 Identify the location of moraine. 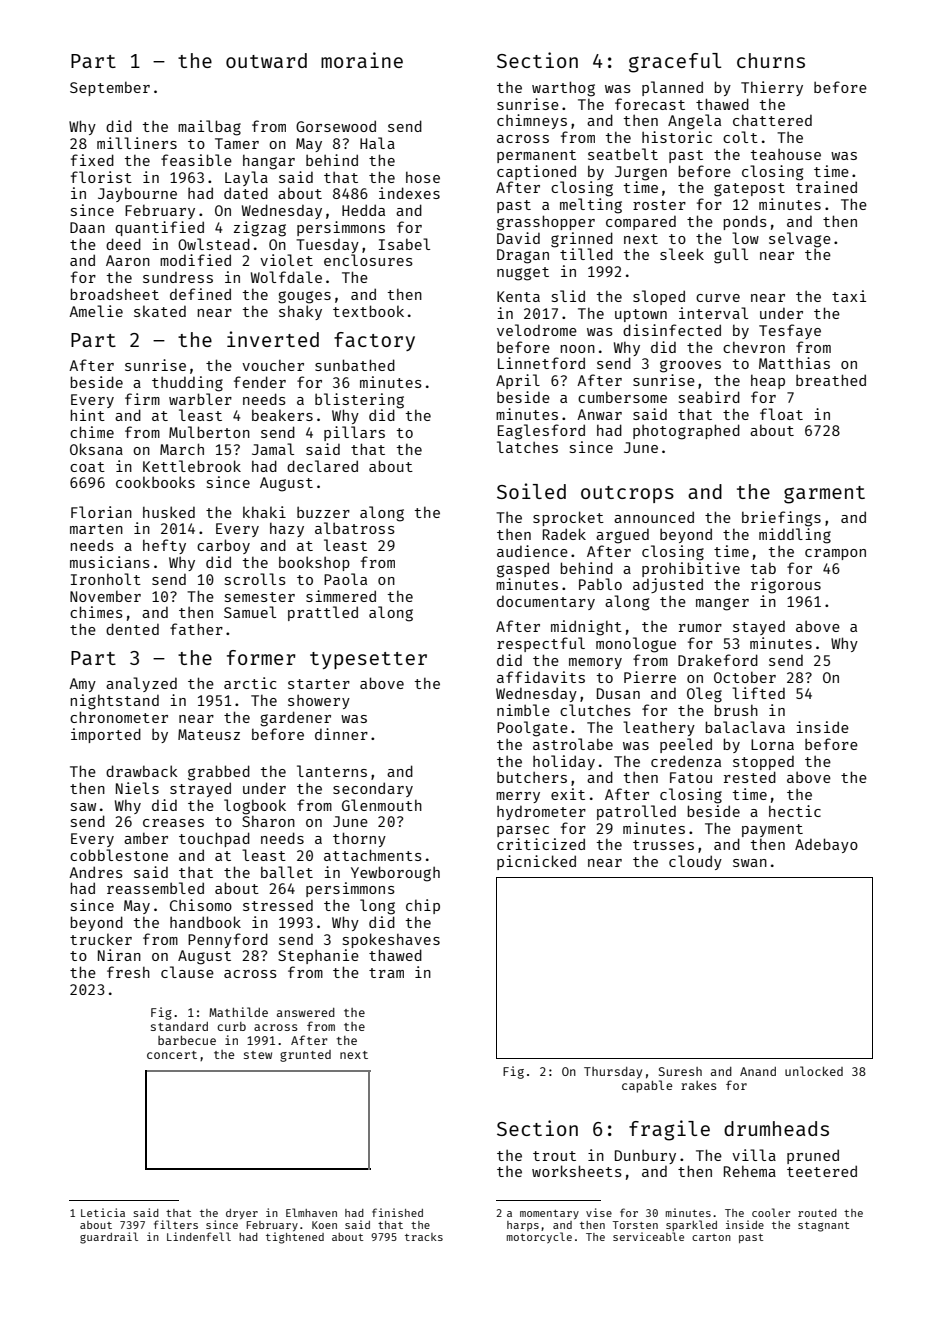
(362, 60).
